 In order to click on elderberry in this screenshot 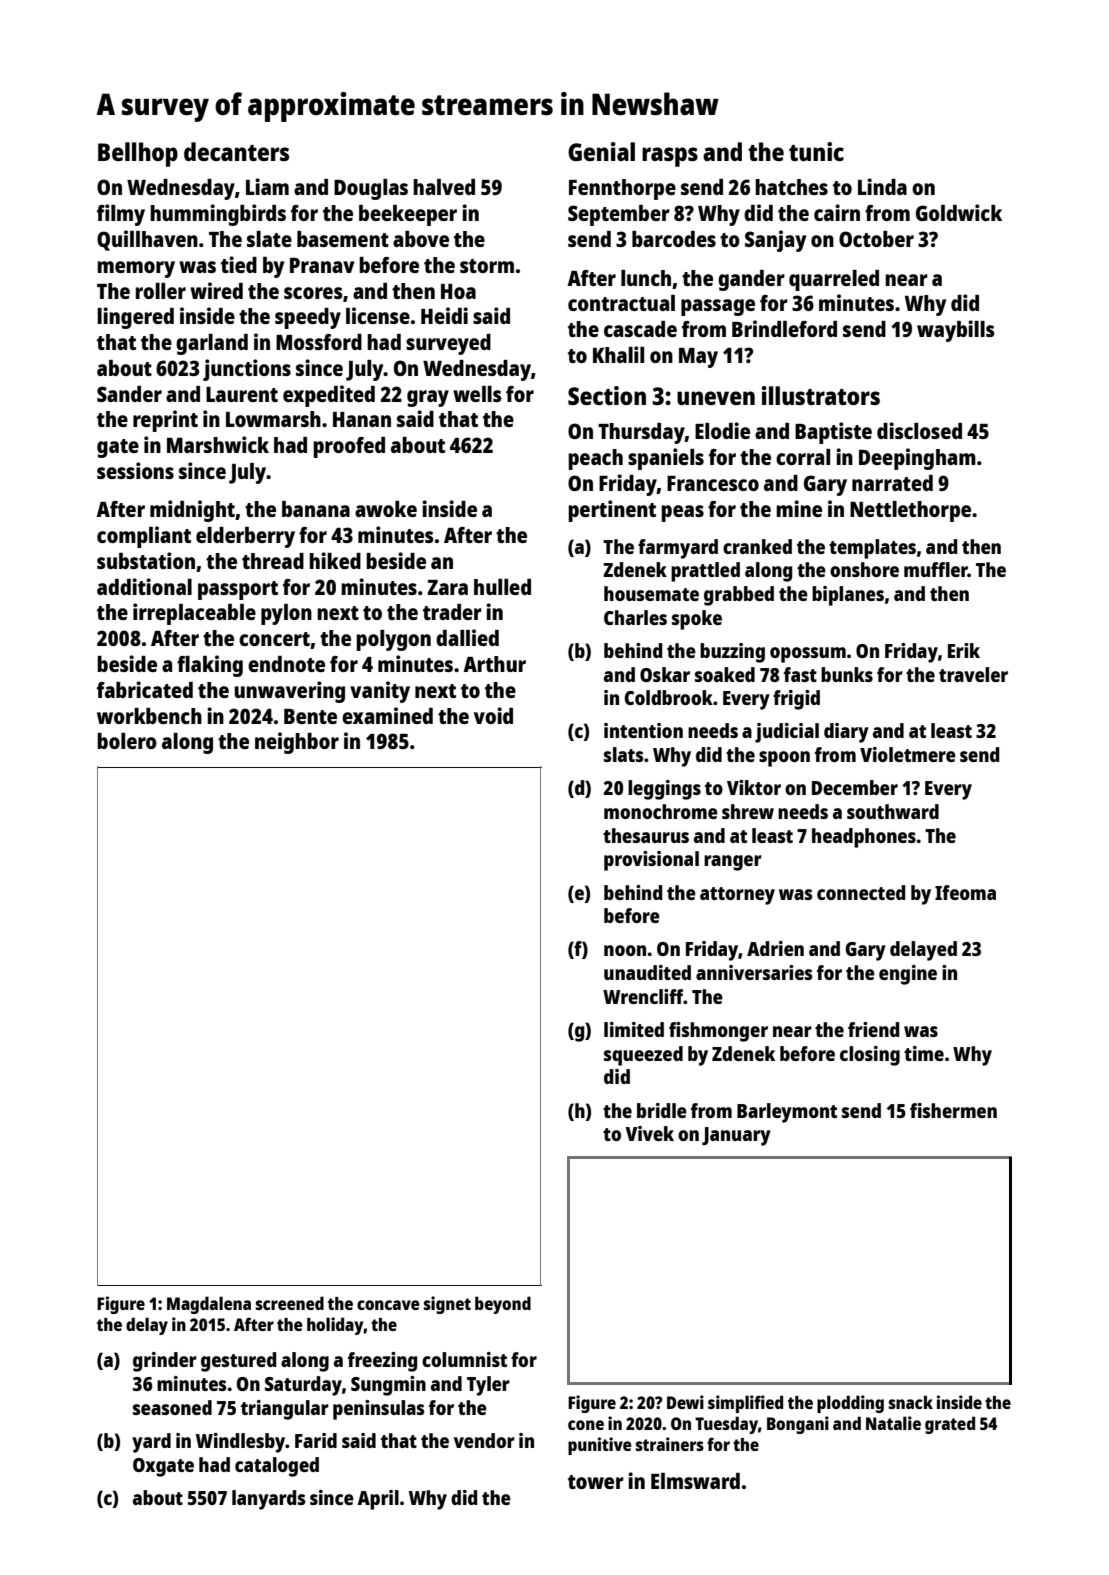, I will do `click(245, 537)`.
